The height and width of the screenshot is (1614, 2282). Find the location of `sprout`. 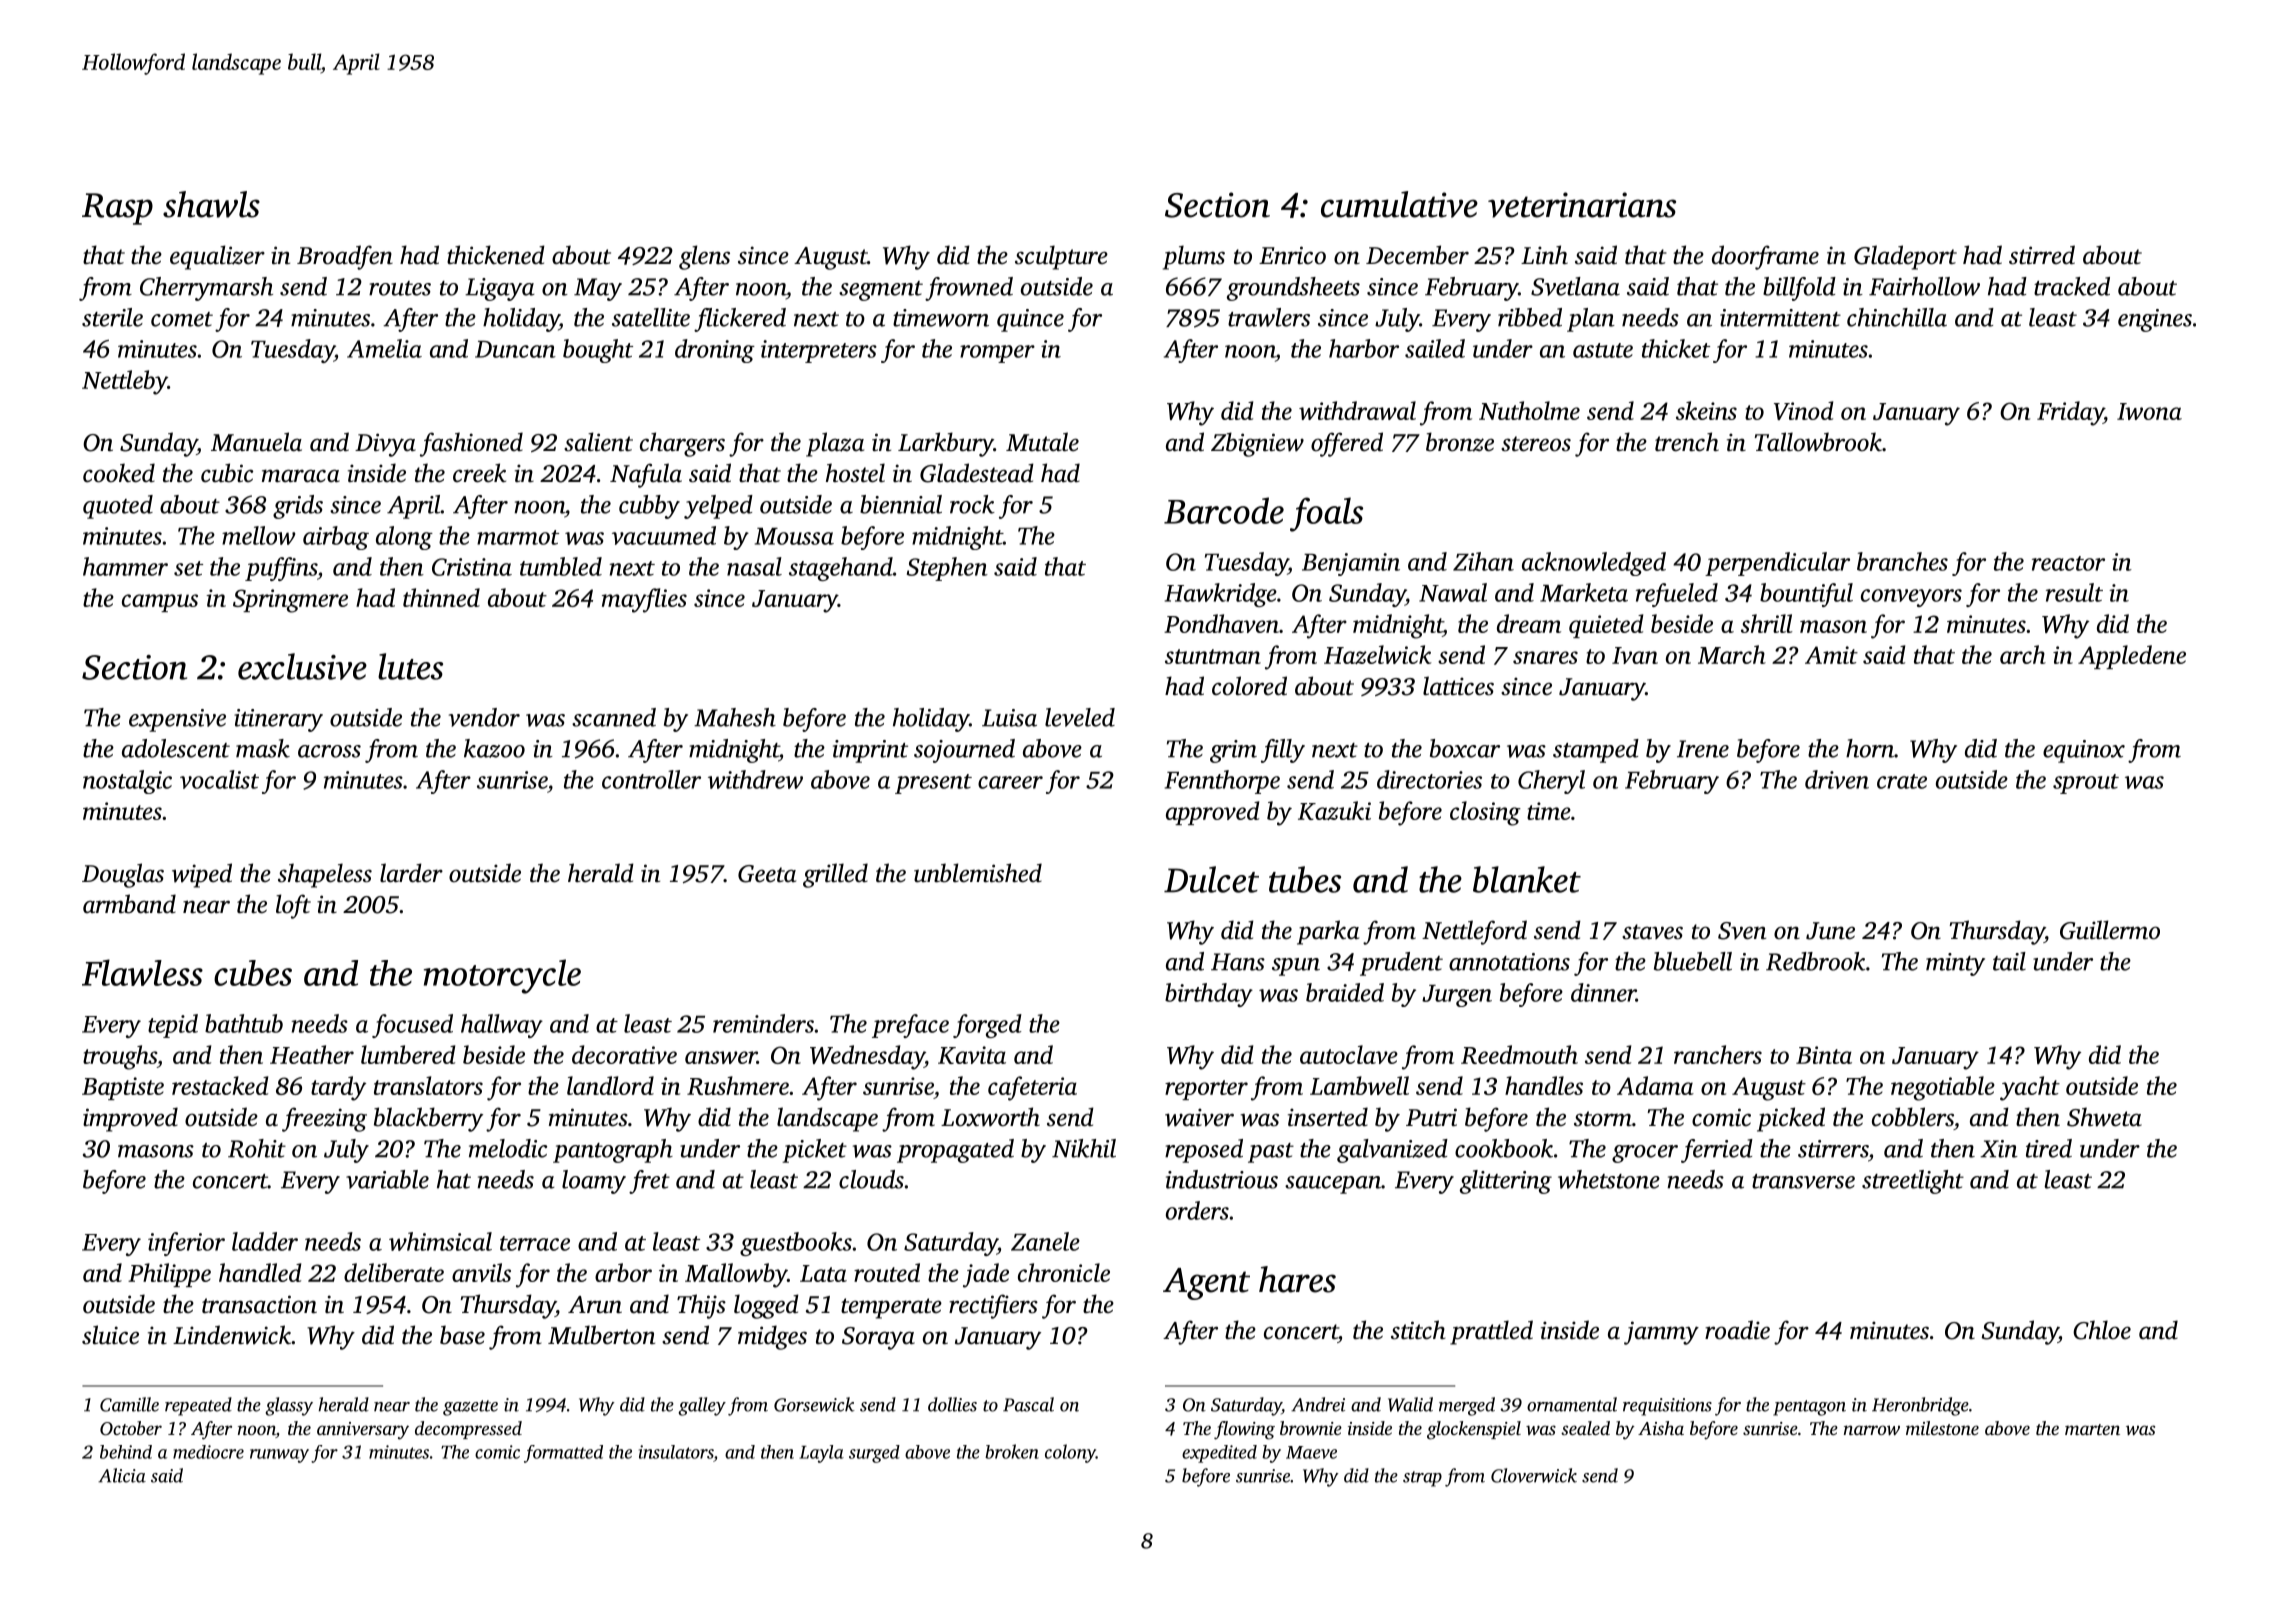

sprout is located at coordinates (2086, 784).
